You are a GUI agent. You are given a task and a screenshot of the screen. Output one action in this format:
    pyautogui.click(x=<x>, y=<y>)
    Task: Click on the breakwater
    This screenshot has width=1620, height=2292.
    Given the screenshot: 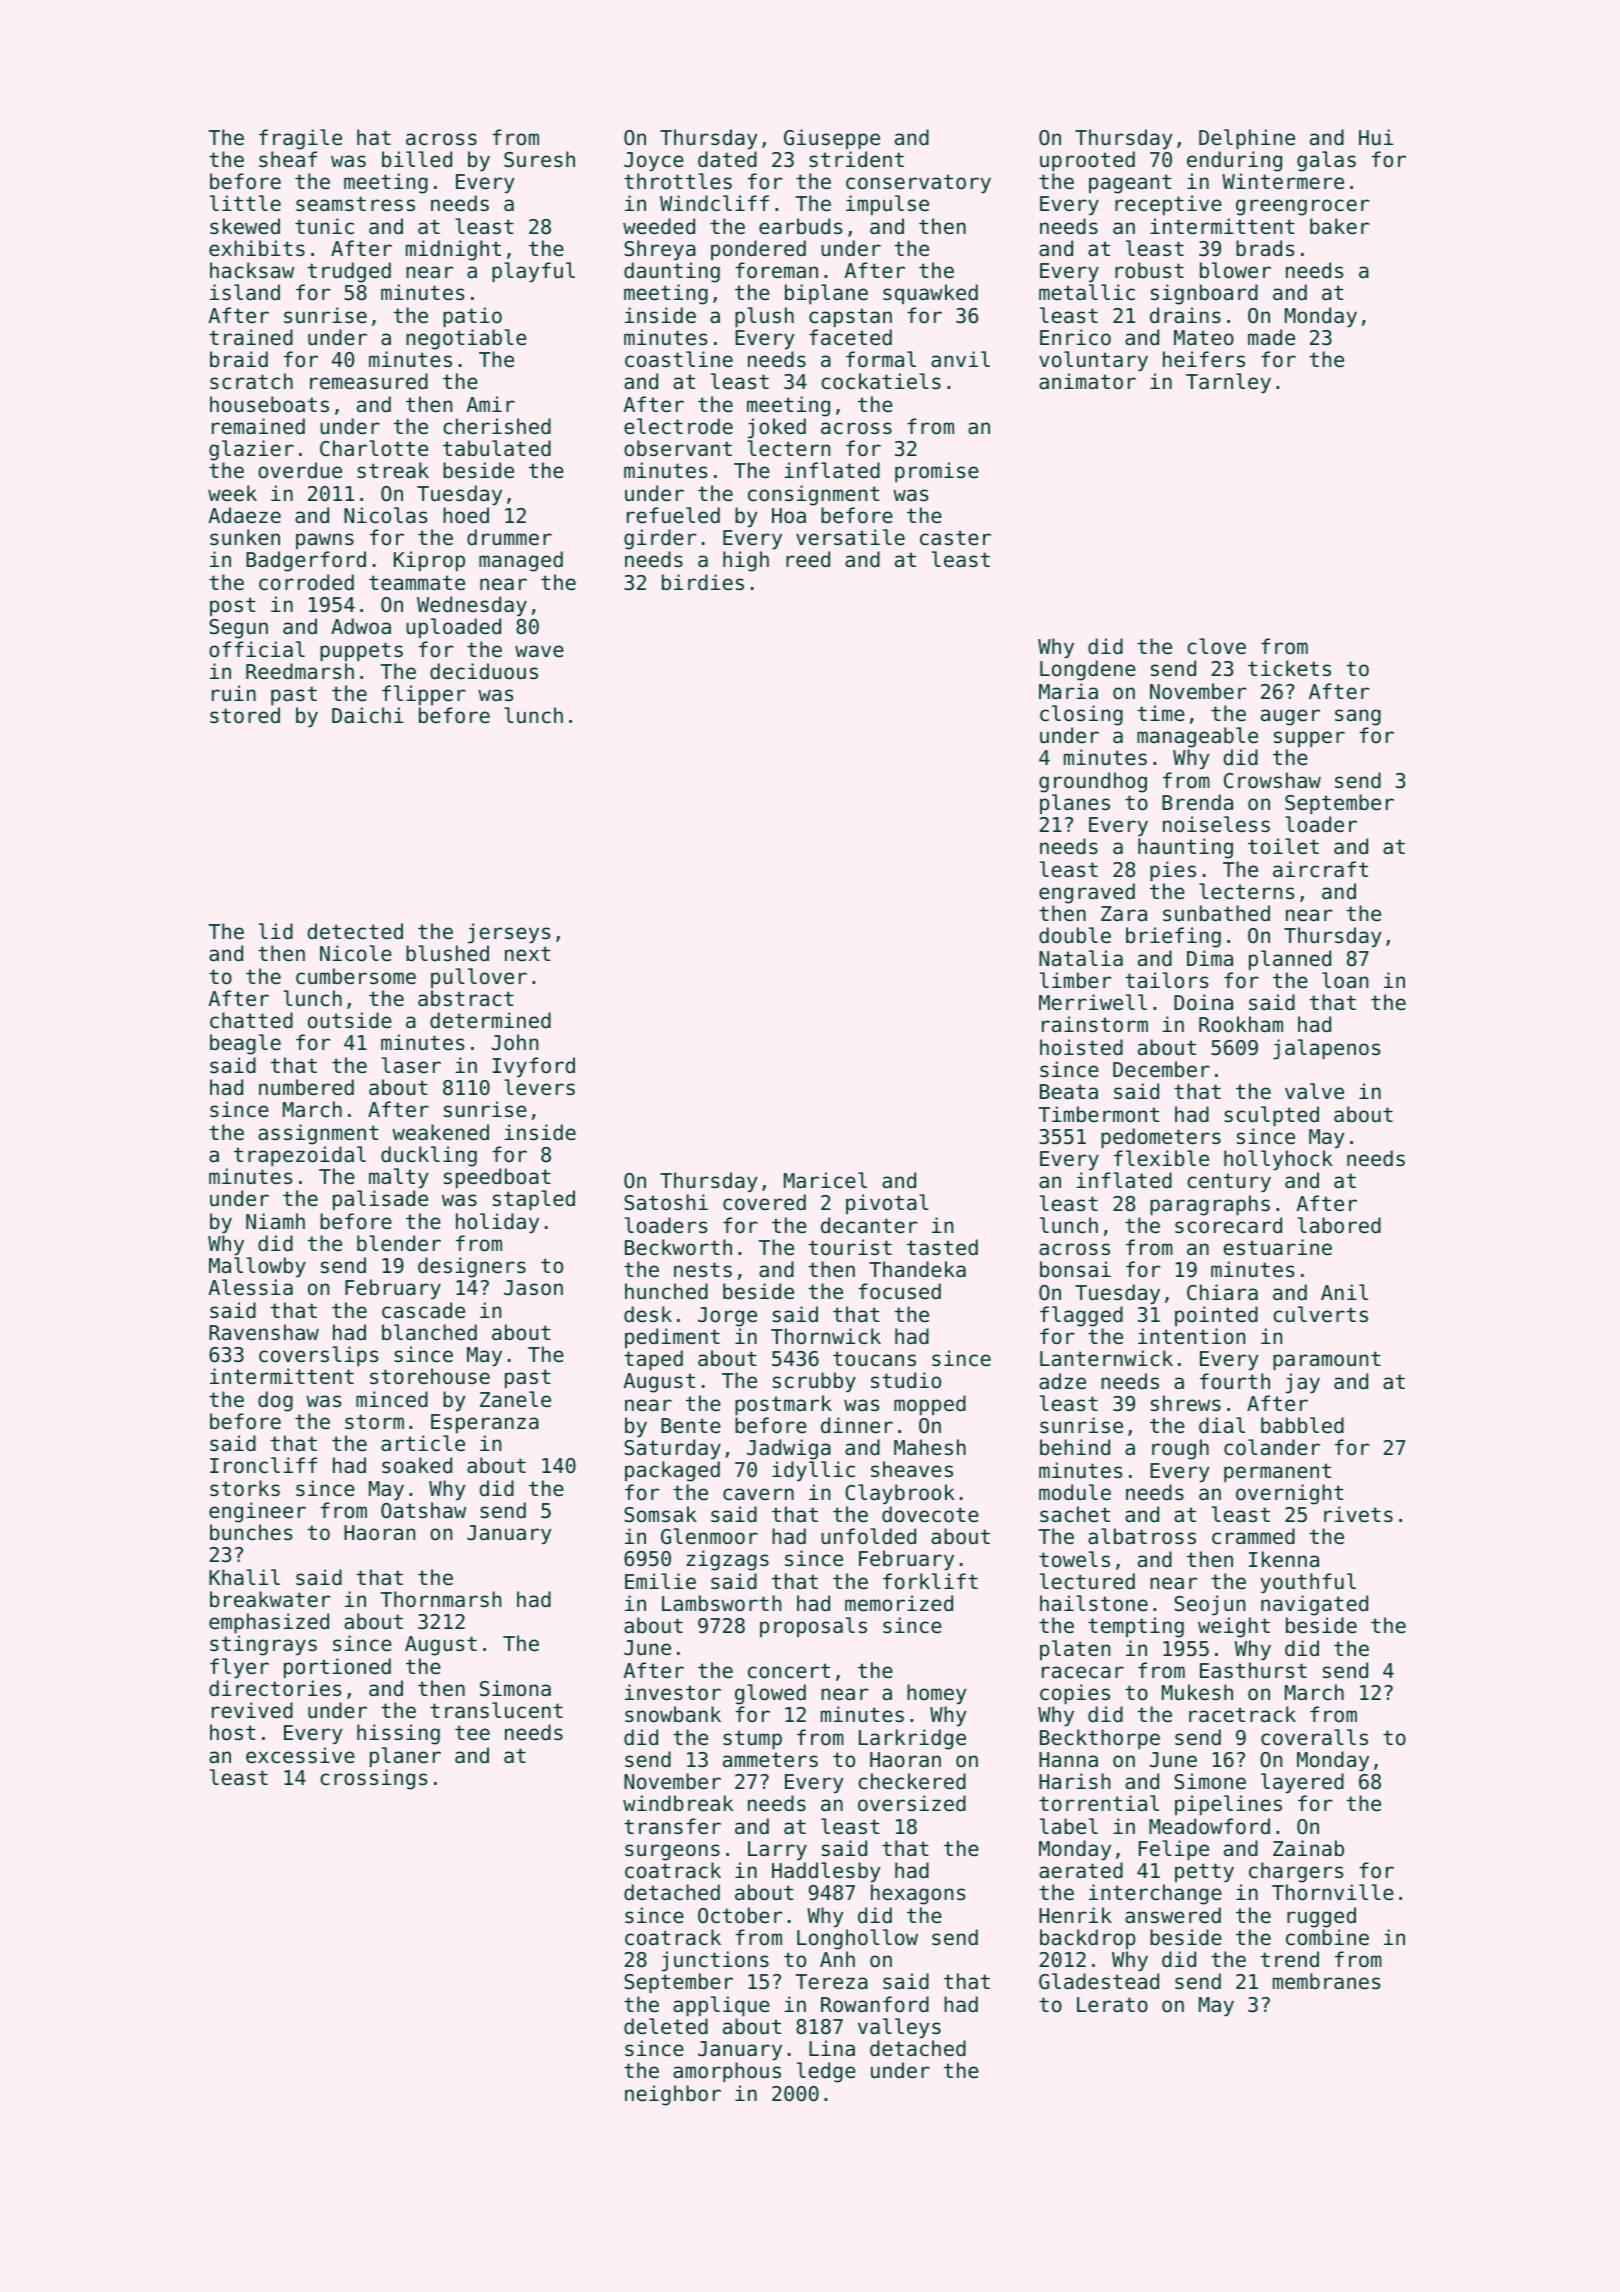 What is the action you would take?
    pyautogui.click(x=270, y=1599)
